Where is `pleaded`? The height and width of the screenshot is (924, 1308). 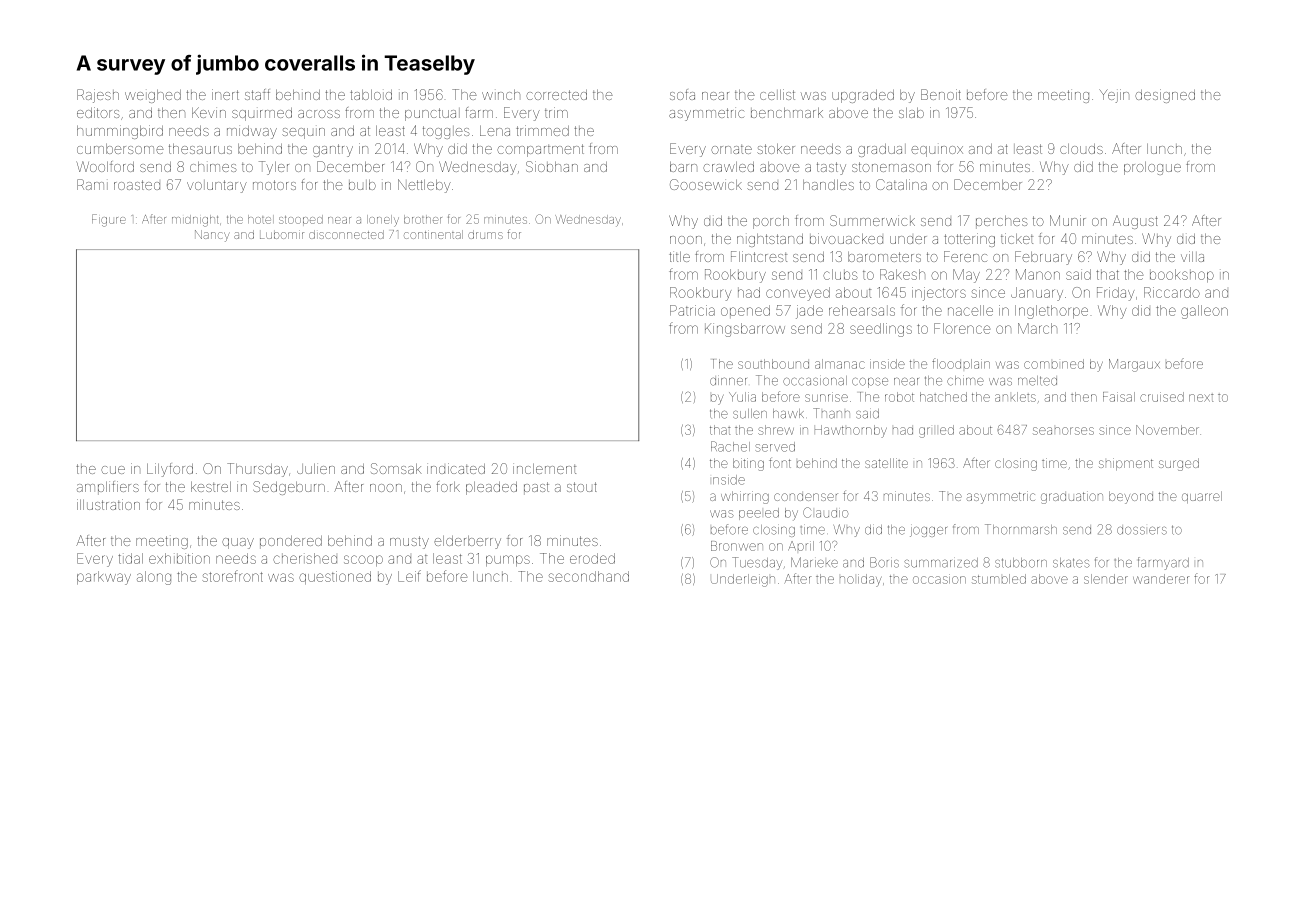 pleaded is located at coordinates (491, 488).
